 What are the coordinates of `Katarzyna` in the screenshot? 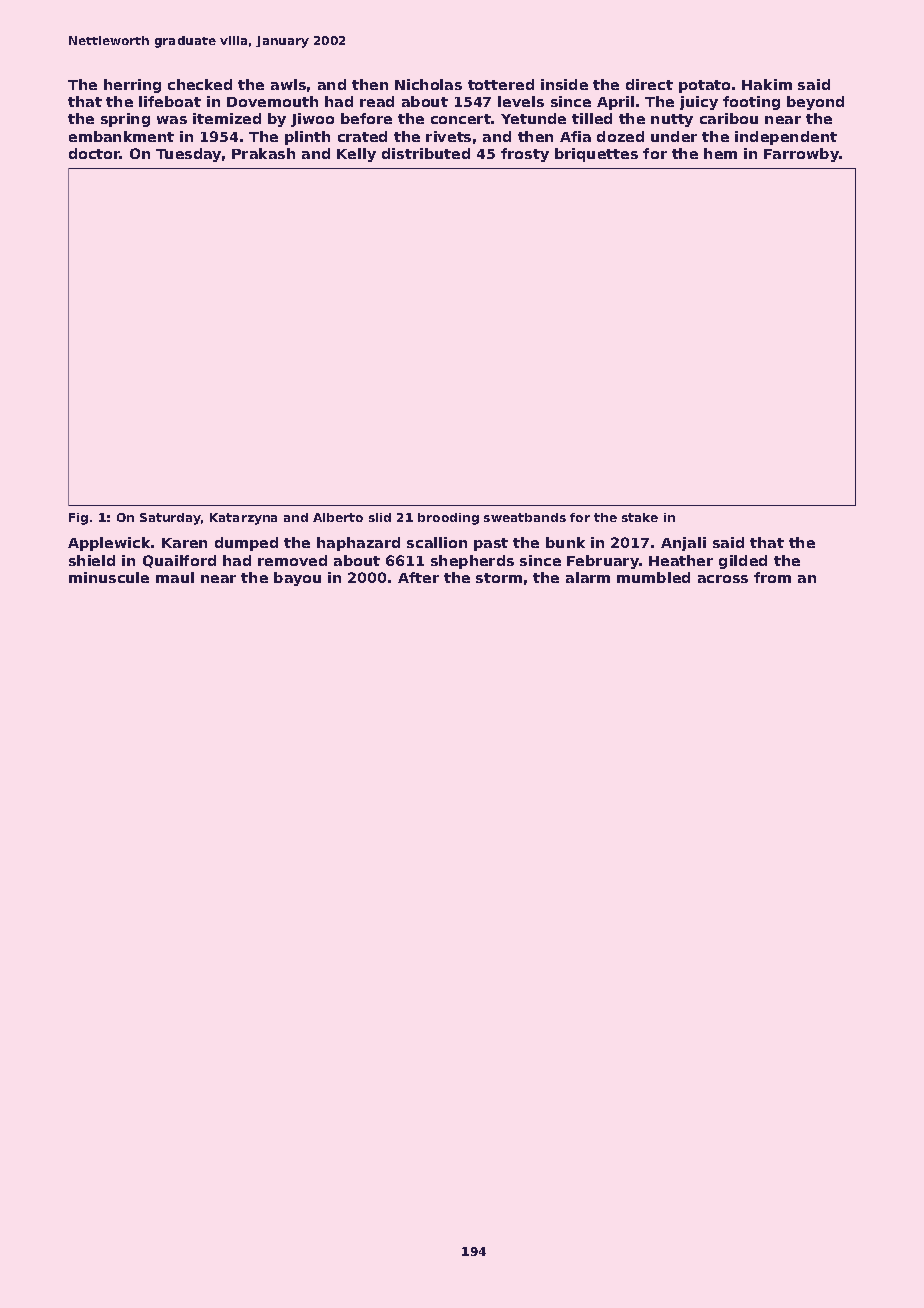 It's located at (243, 519).
